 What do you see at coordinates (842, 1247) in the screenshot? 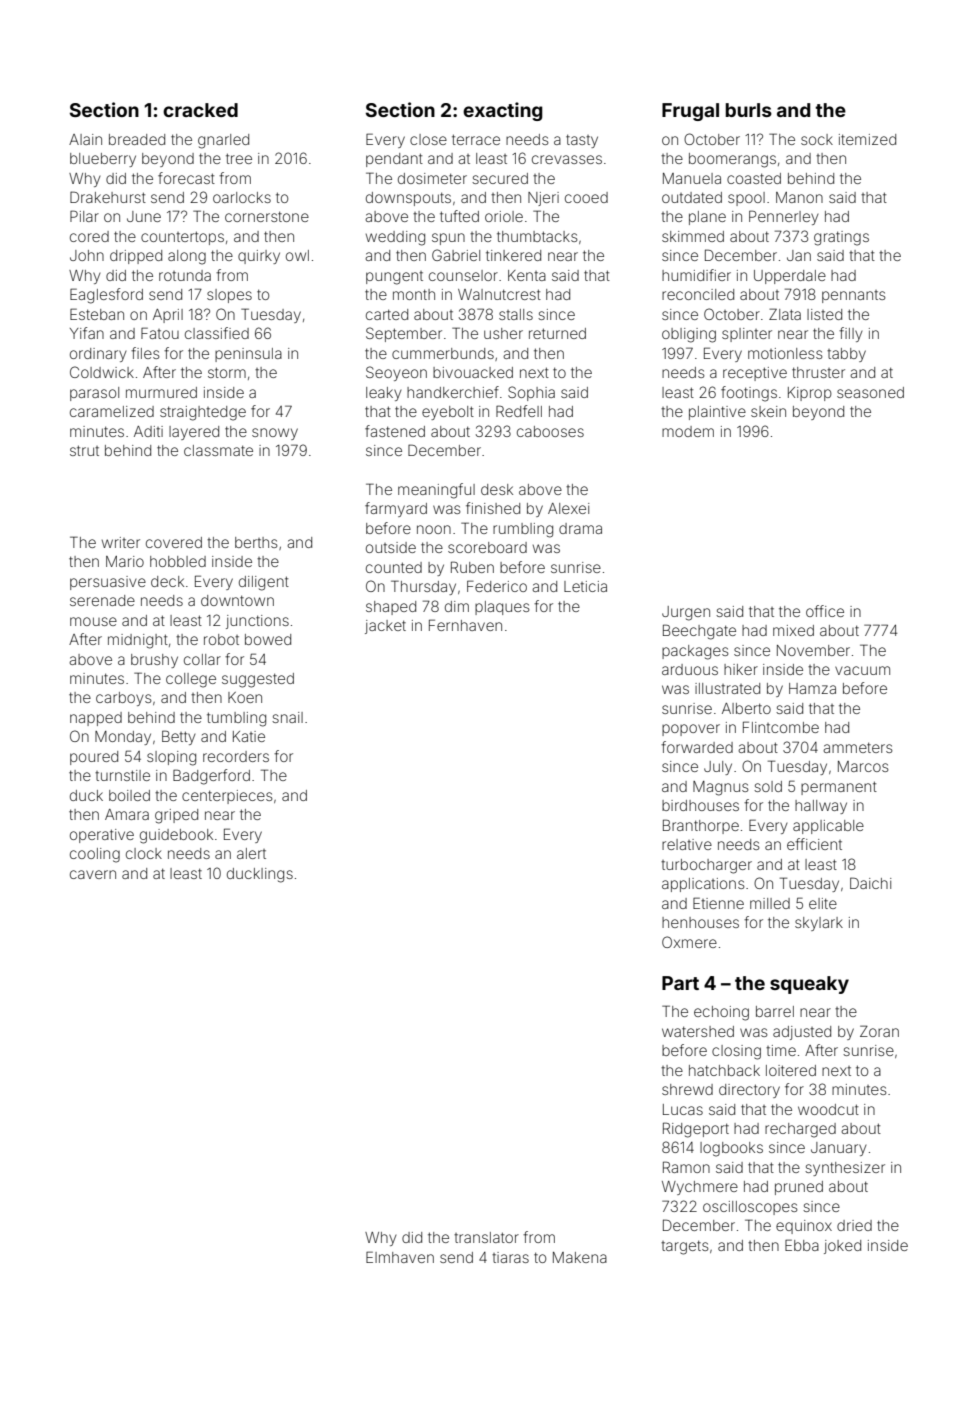
I see `joked` at bounding box center [842, 1247].
